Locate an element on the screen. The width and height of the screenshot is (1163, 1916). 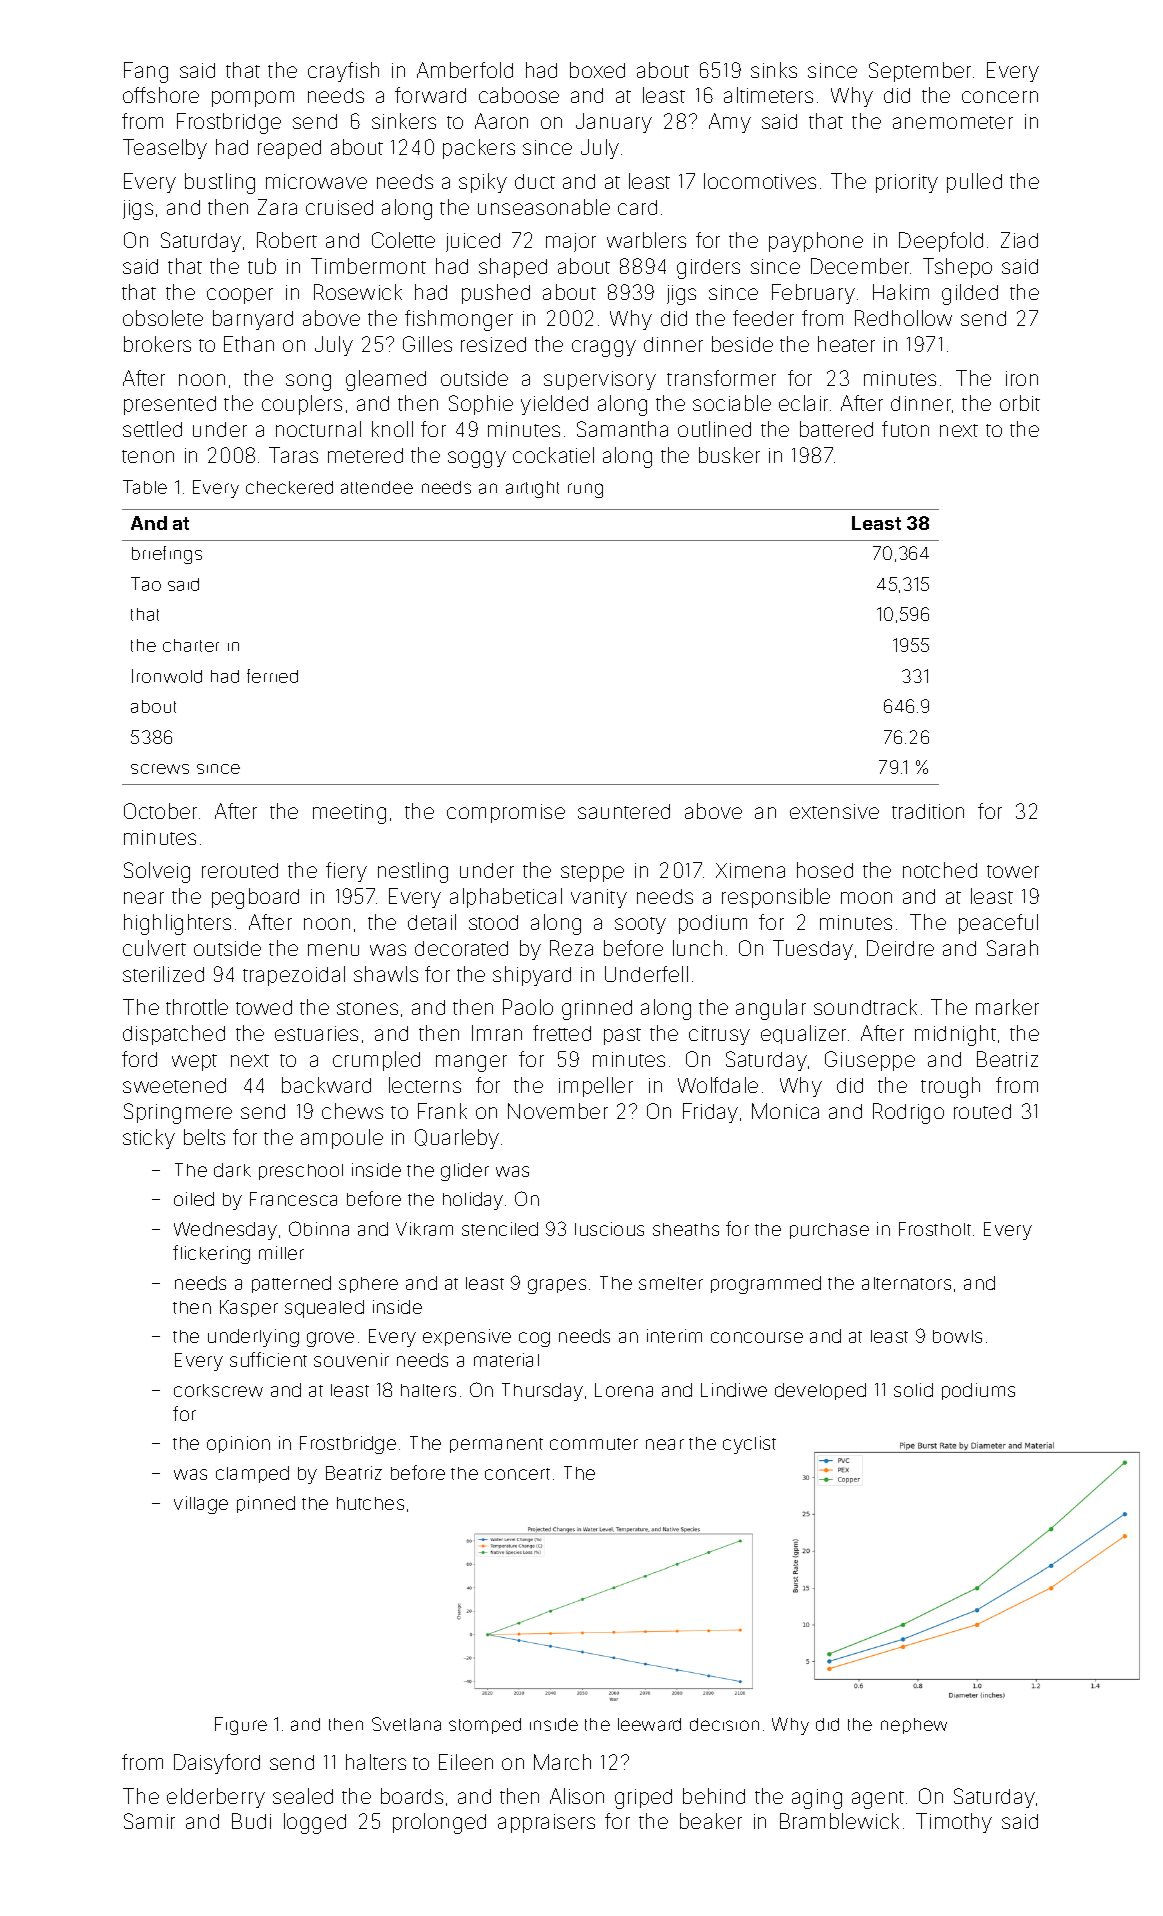
Frostholt is located at coordinates (935, 1229).
